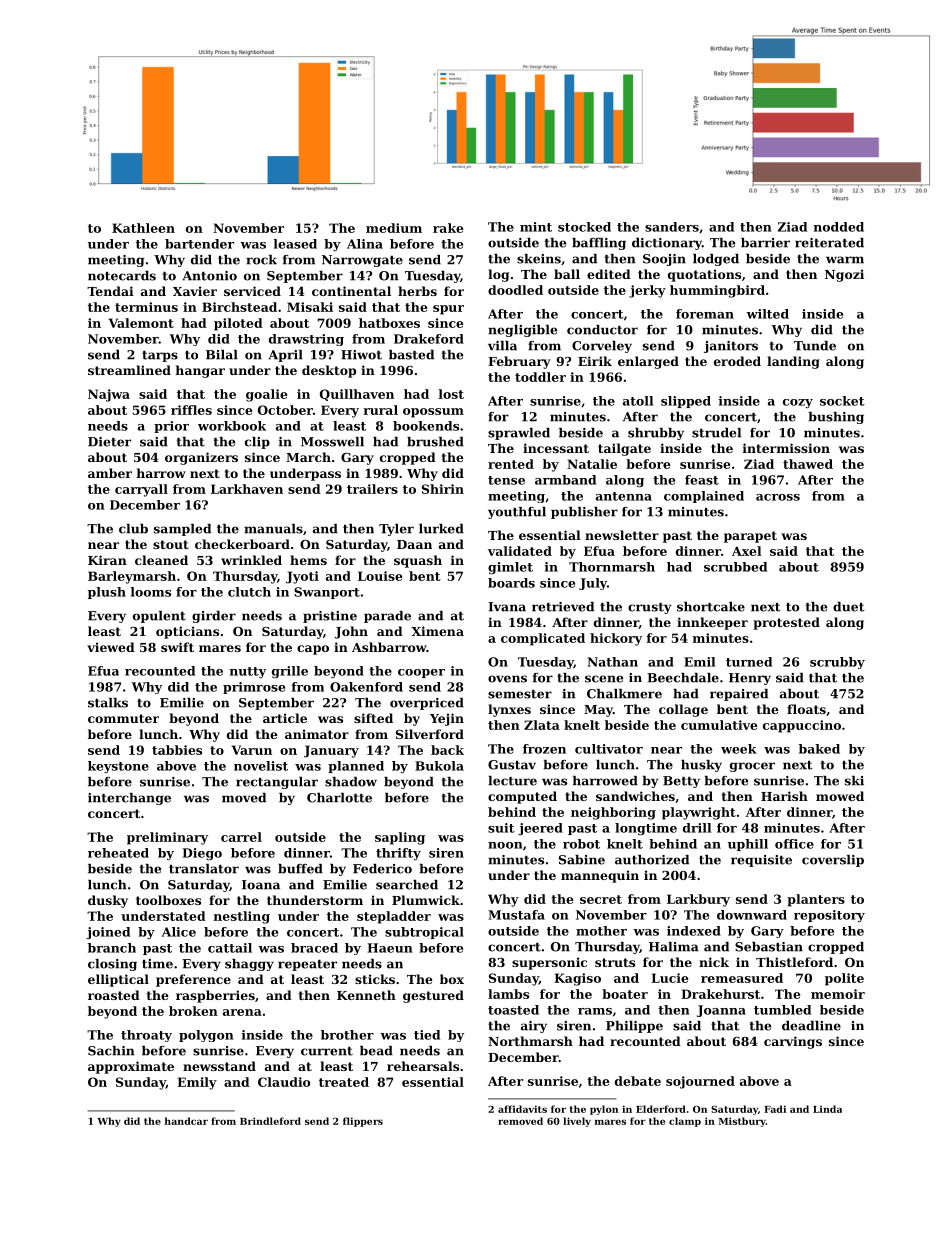 This screenshot has width=952, height=1233. What do you see at coordinates (786, 623) in the screenshot?
I see `protested` at bounding box center [786, 623].
